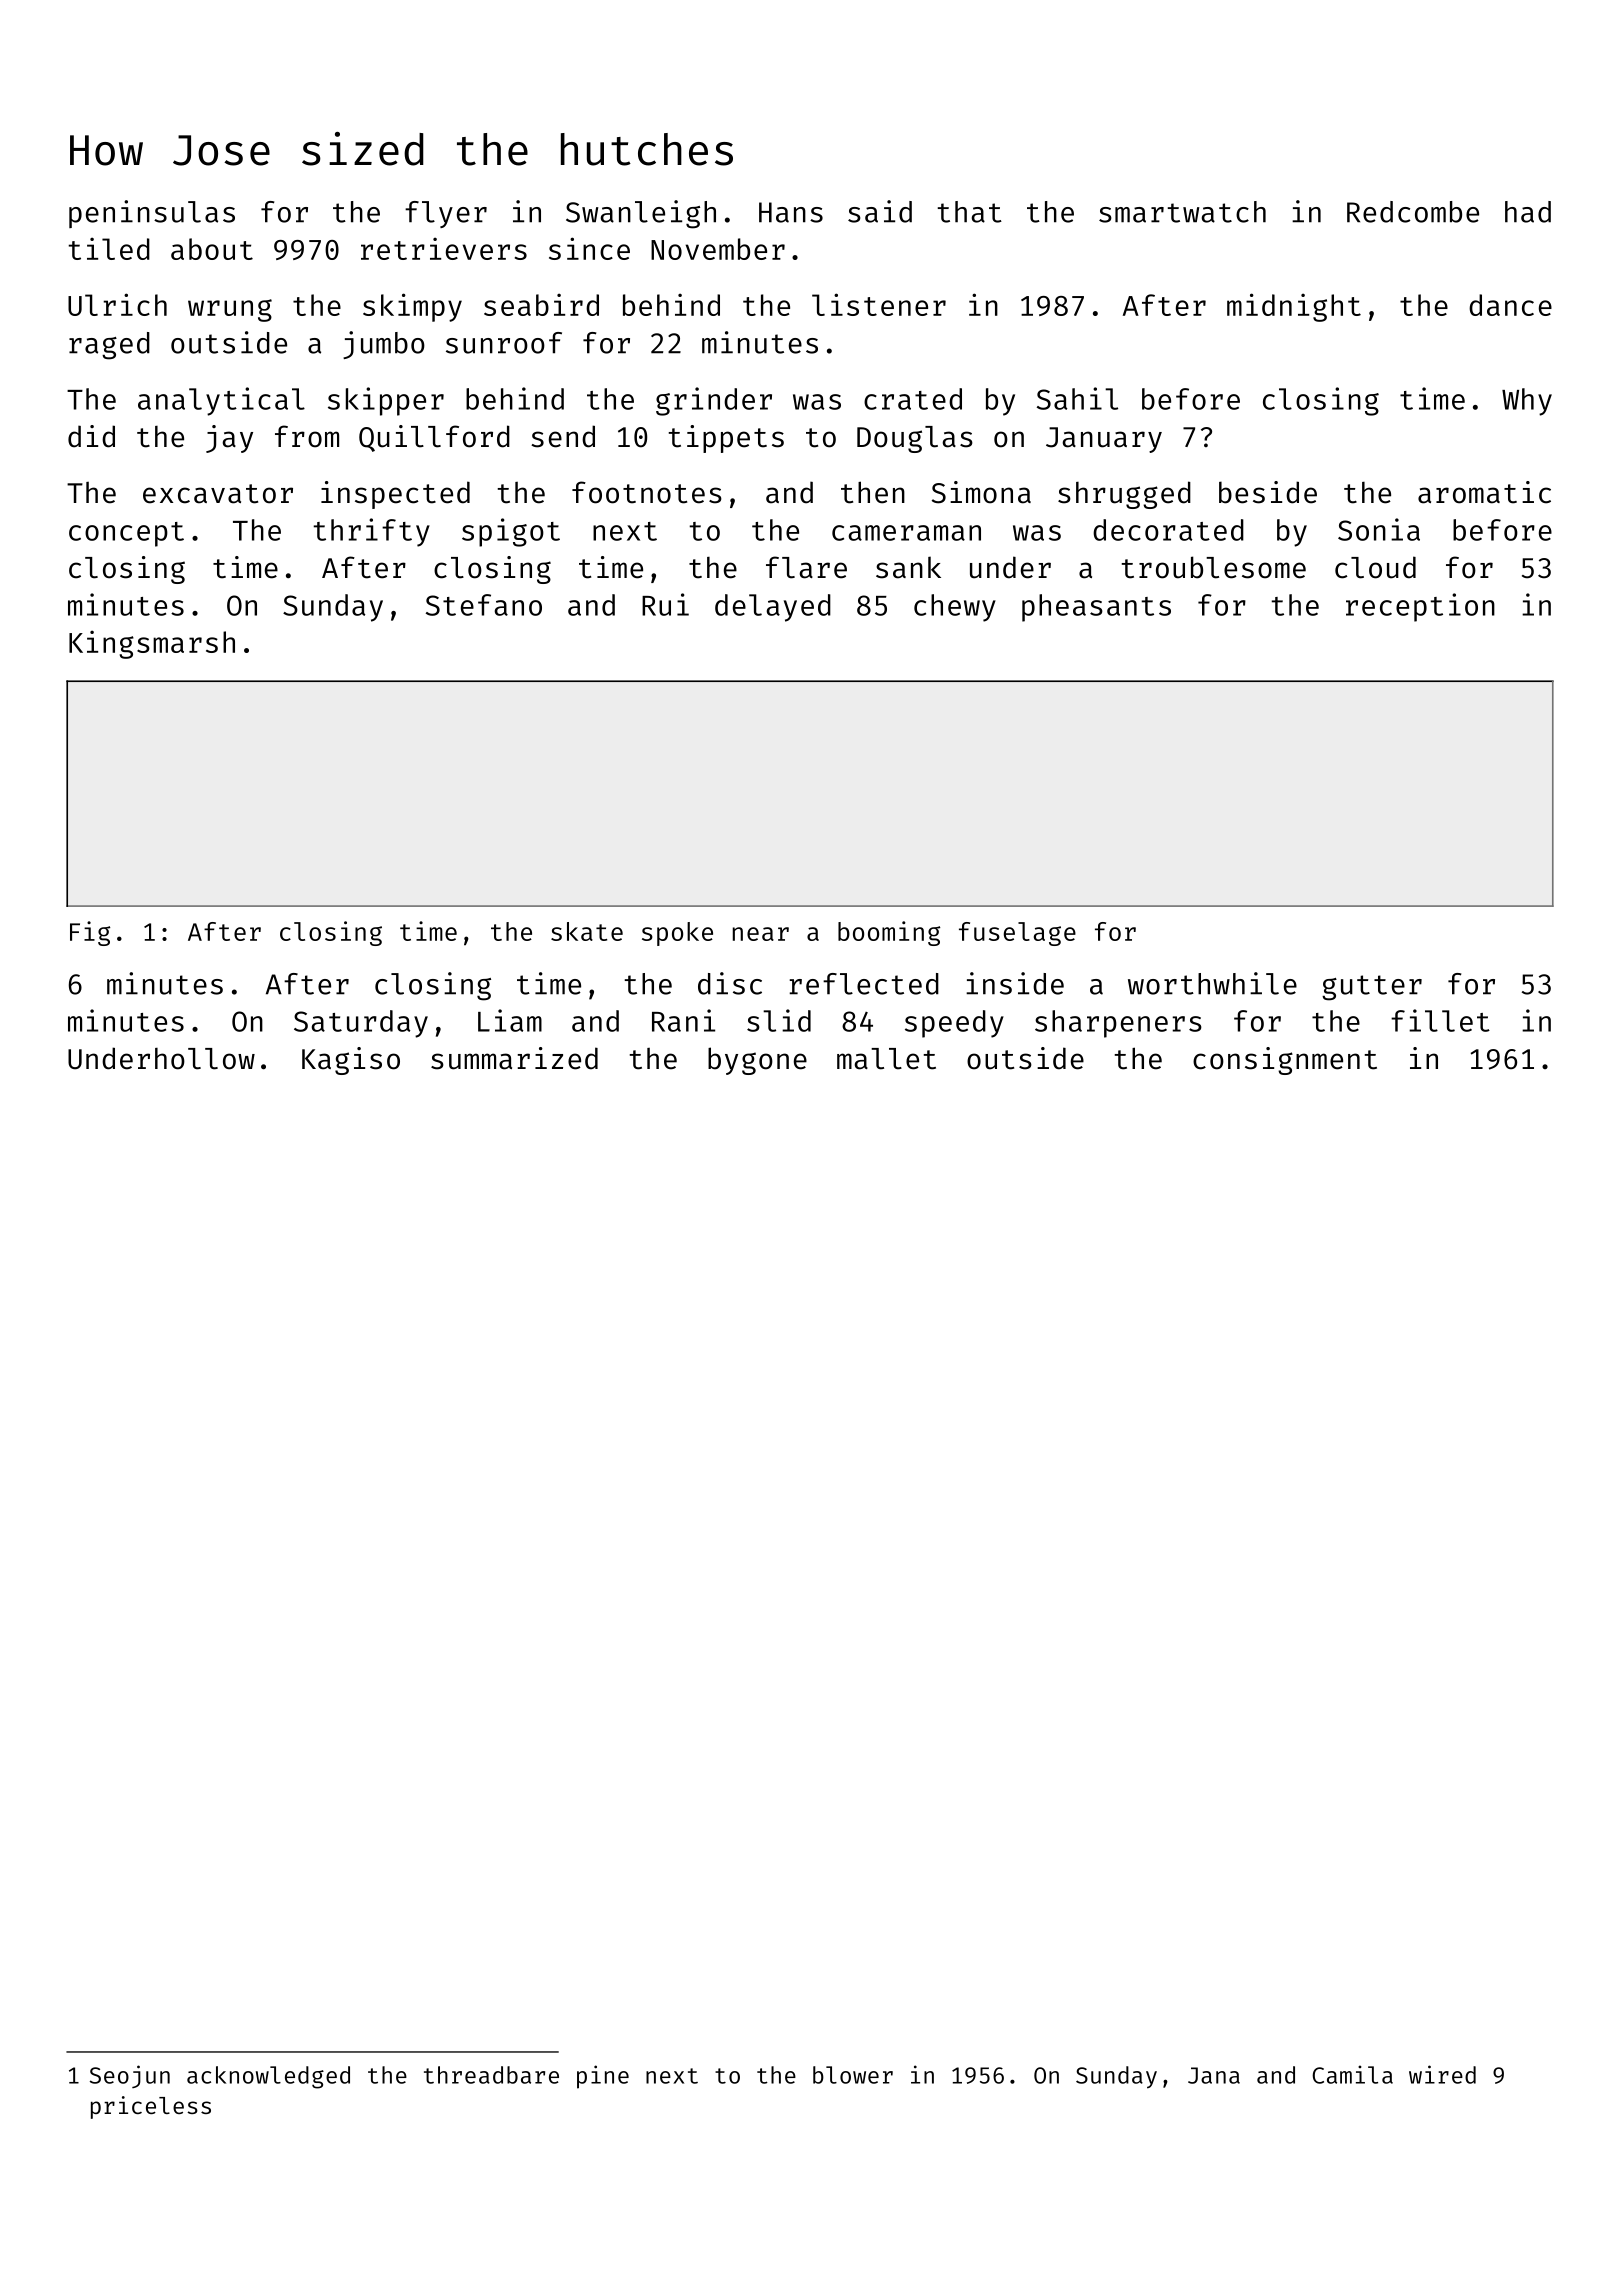  What do you see at coordinates (1214, 2075) in the page?
I see `Jana` at bounding box center [1214, 2075].
